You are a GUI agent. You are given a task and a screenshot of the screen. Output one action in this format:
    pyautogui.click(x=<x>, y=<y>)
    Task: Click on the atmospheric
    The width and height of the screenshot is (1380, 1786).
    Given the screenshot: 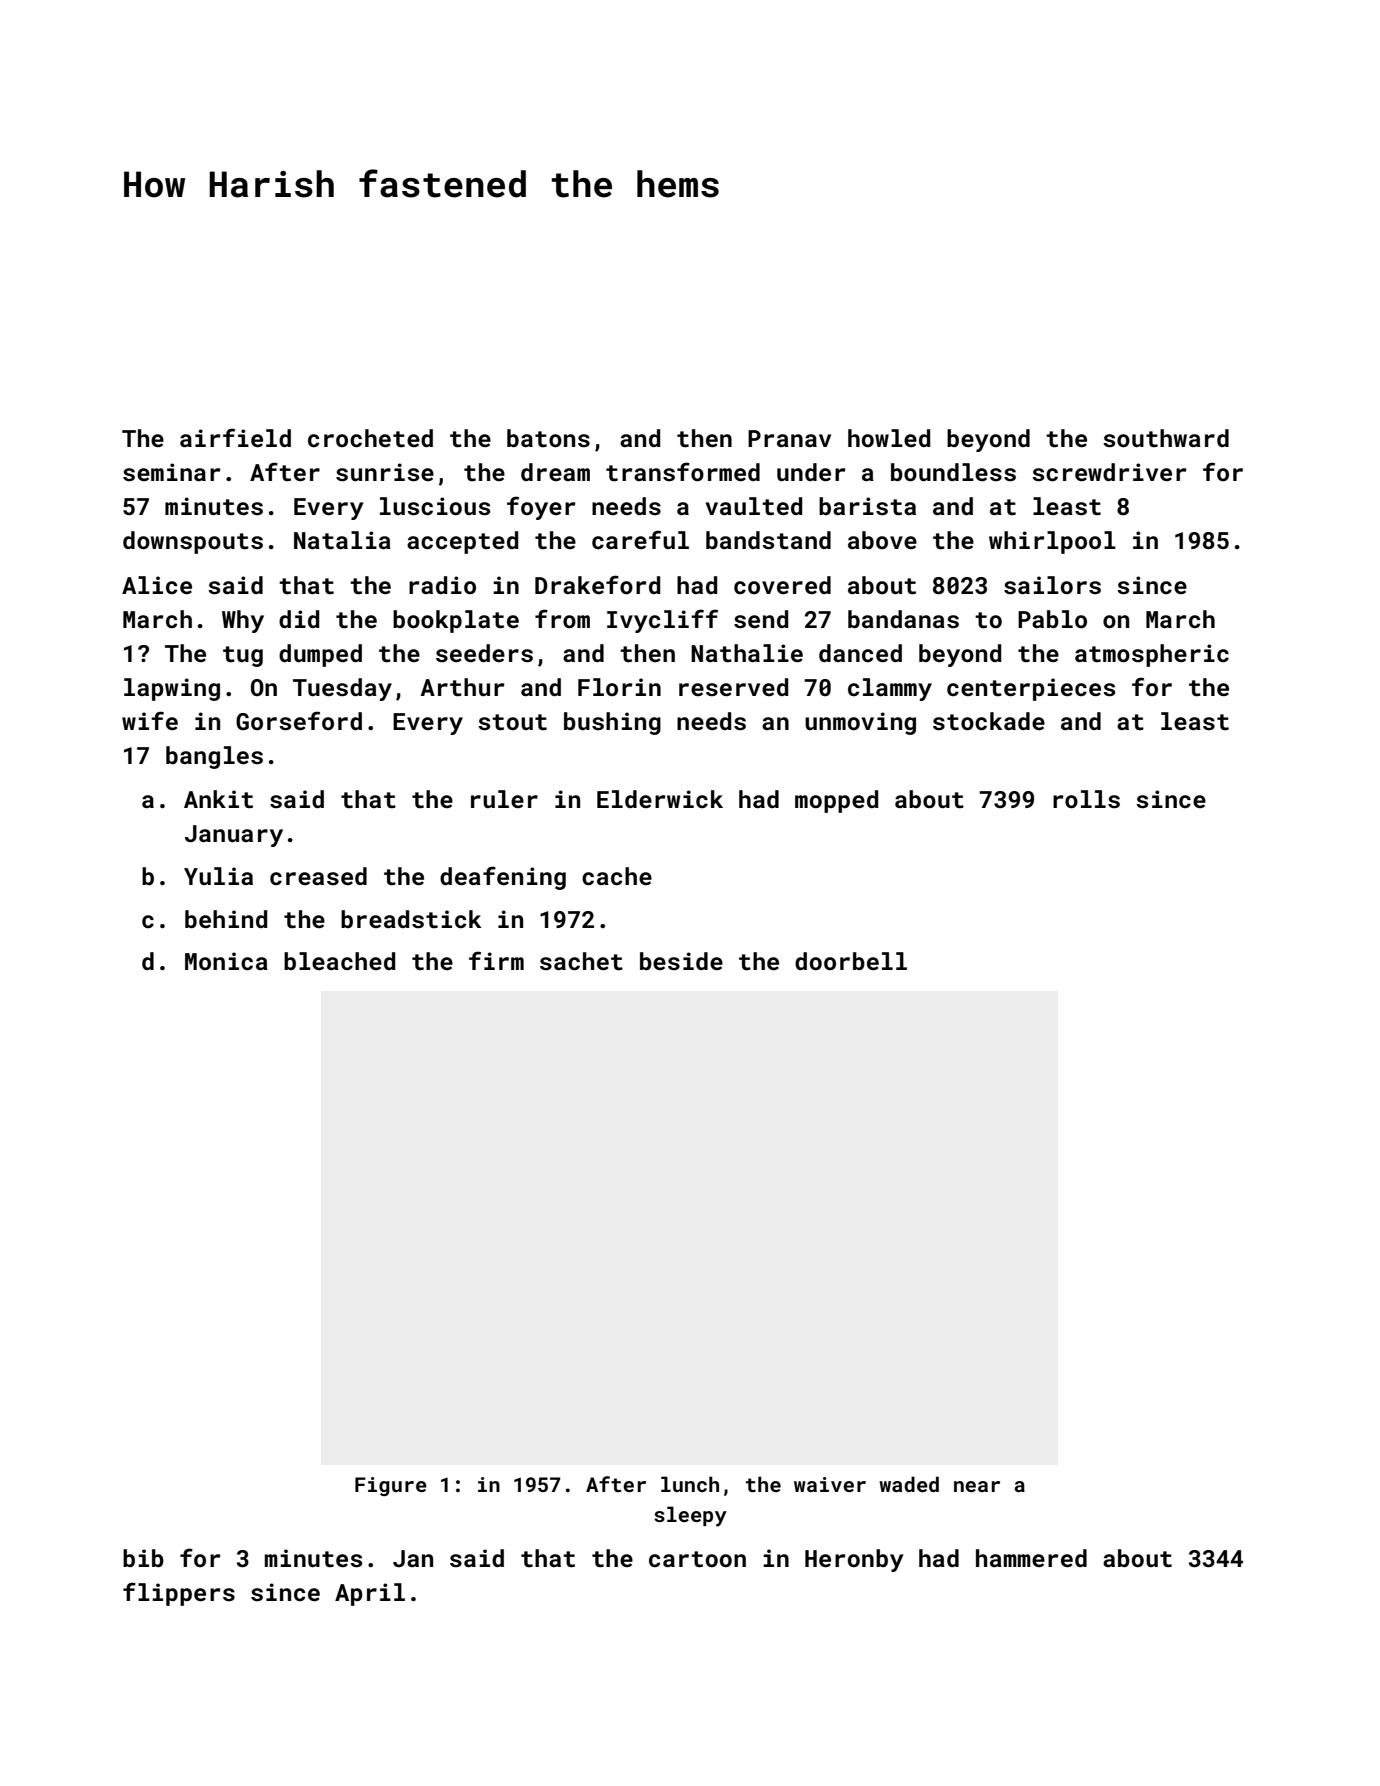 What is the action you would take?
    pyautogui.click(x=1152, y=655)
